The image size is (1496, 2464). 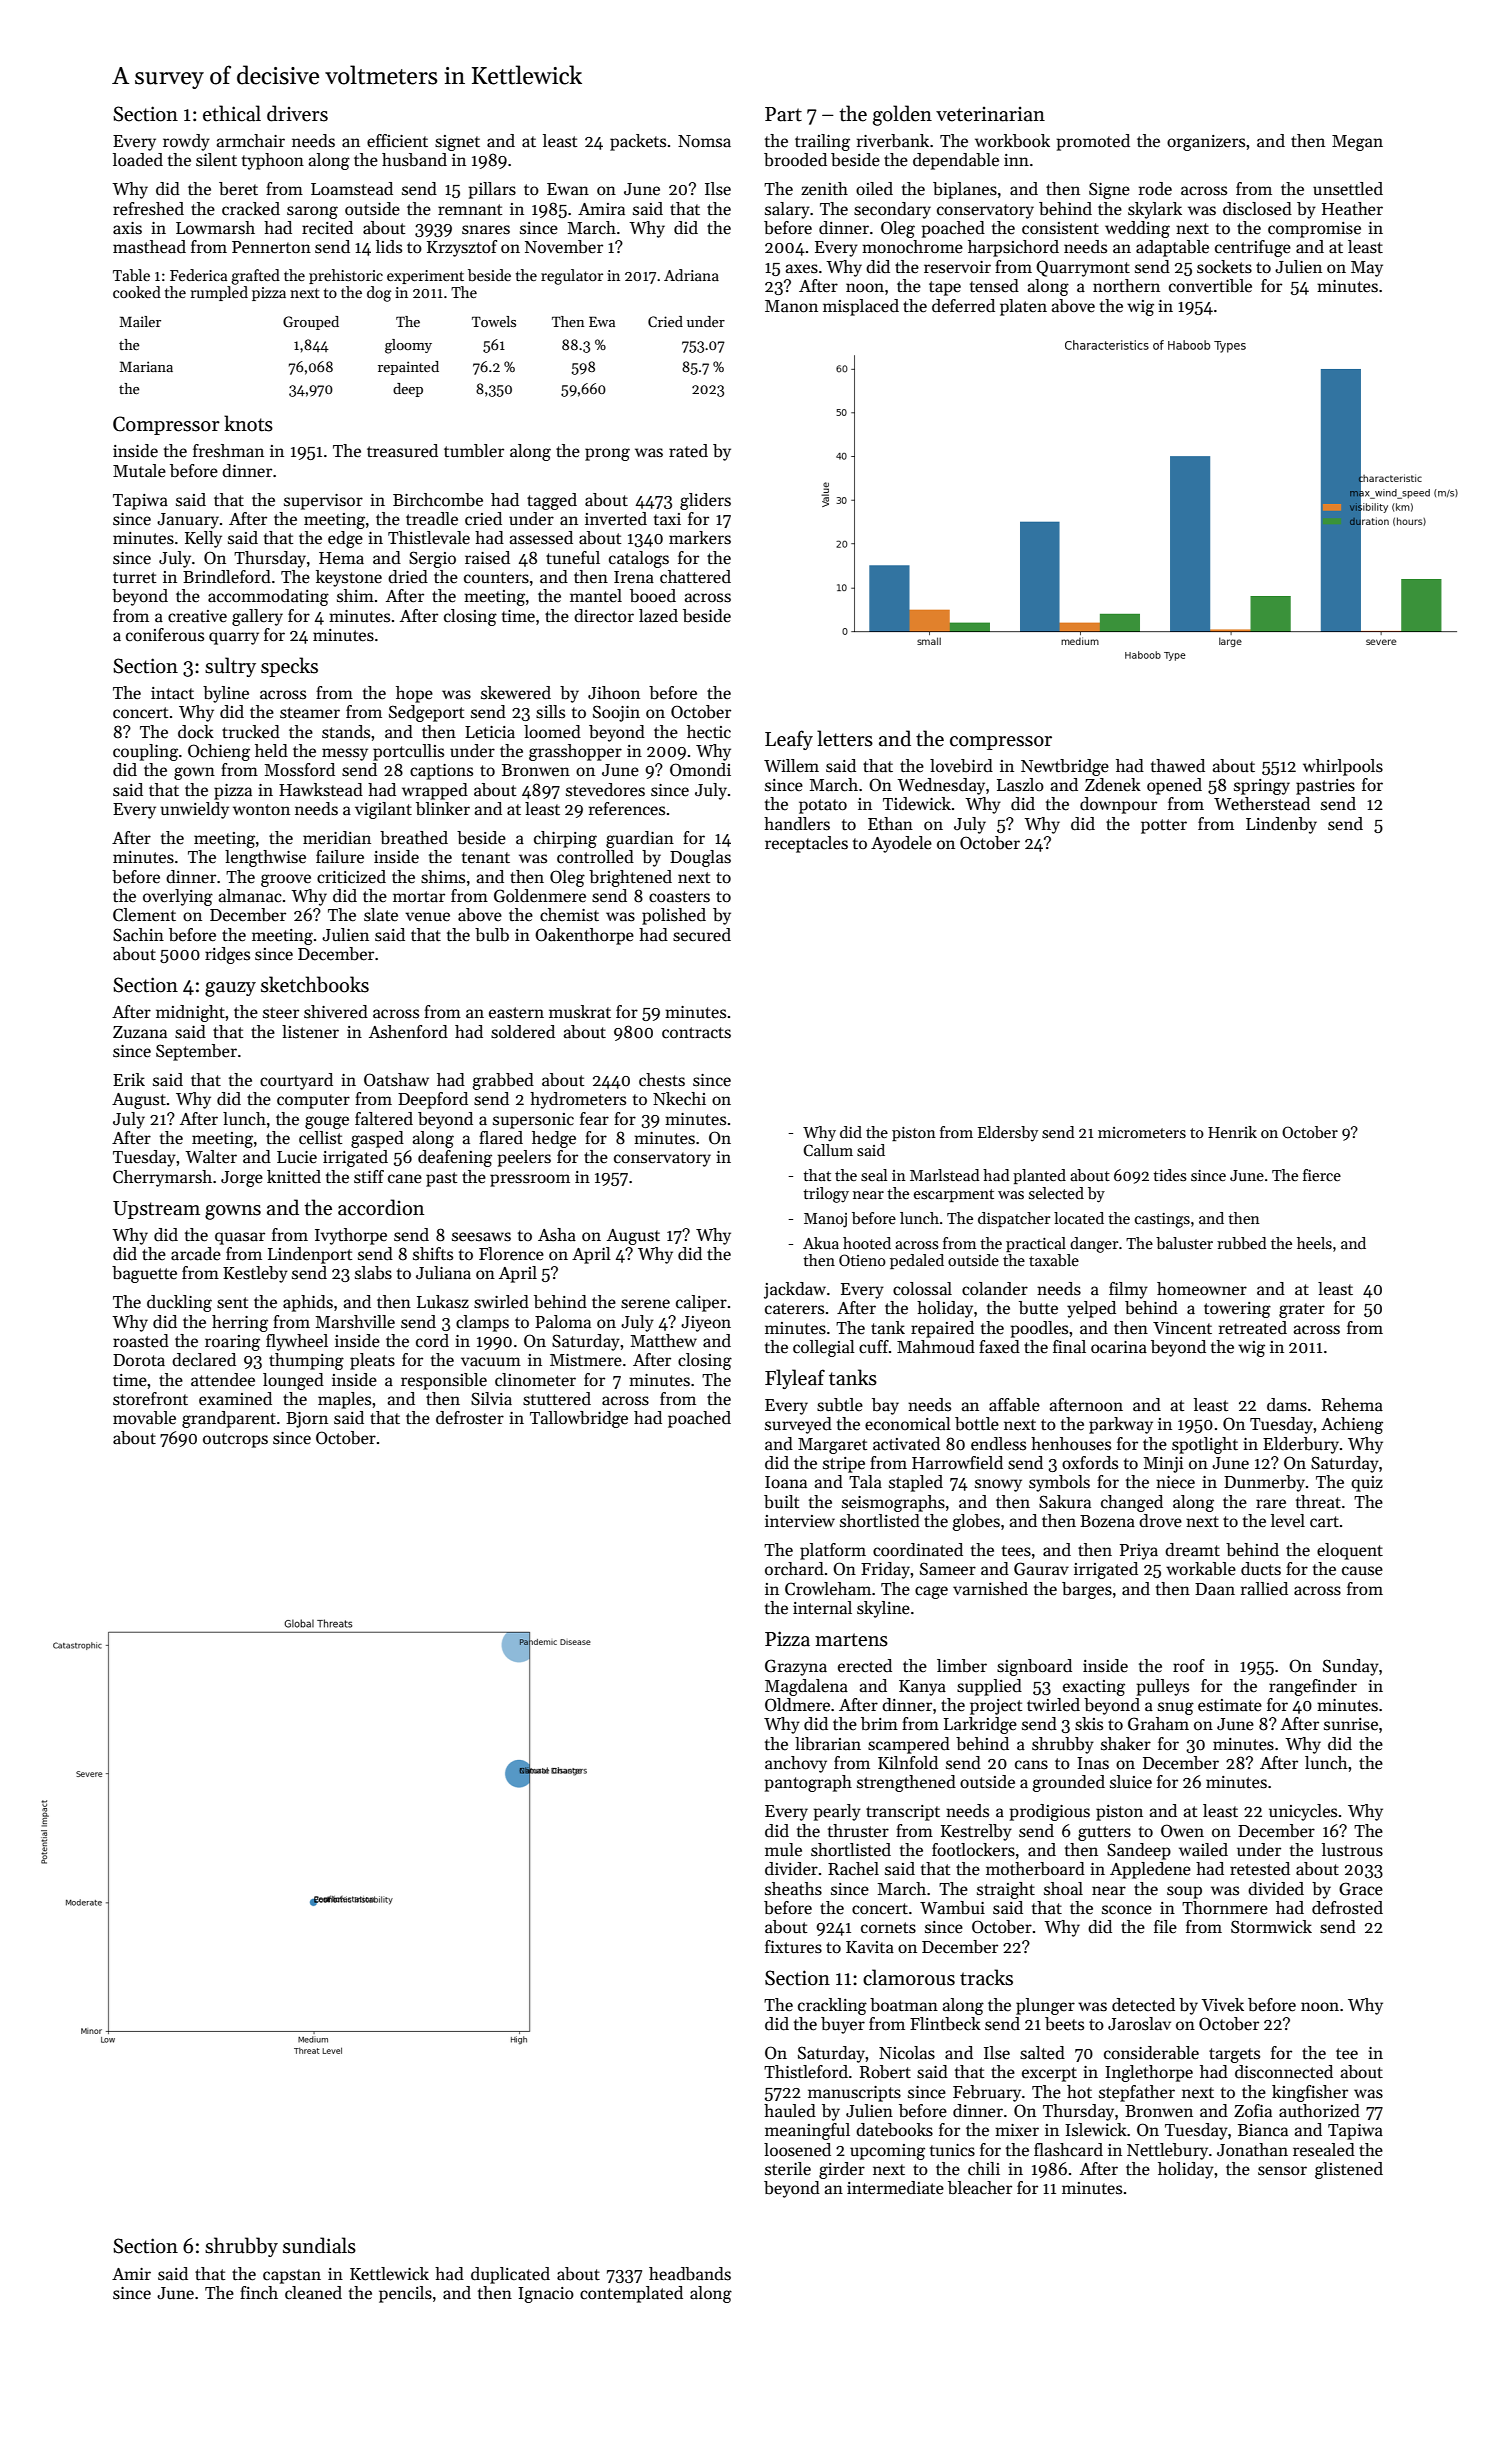 I want to click on sterile, so click(x=788, y=2169).
